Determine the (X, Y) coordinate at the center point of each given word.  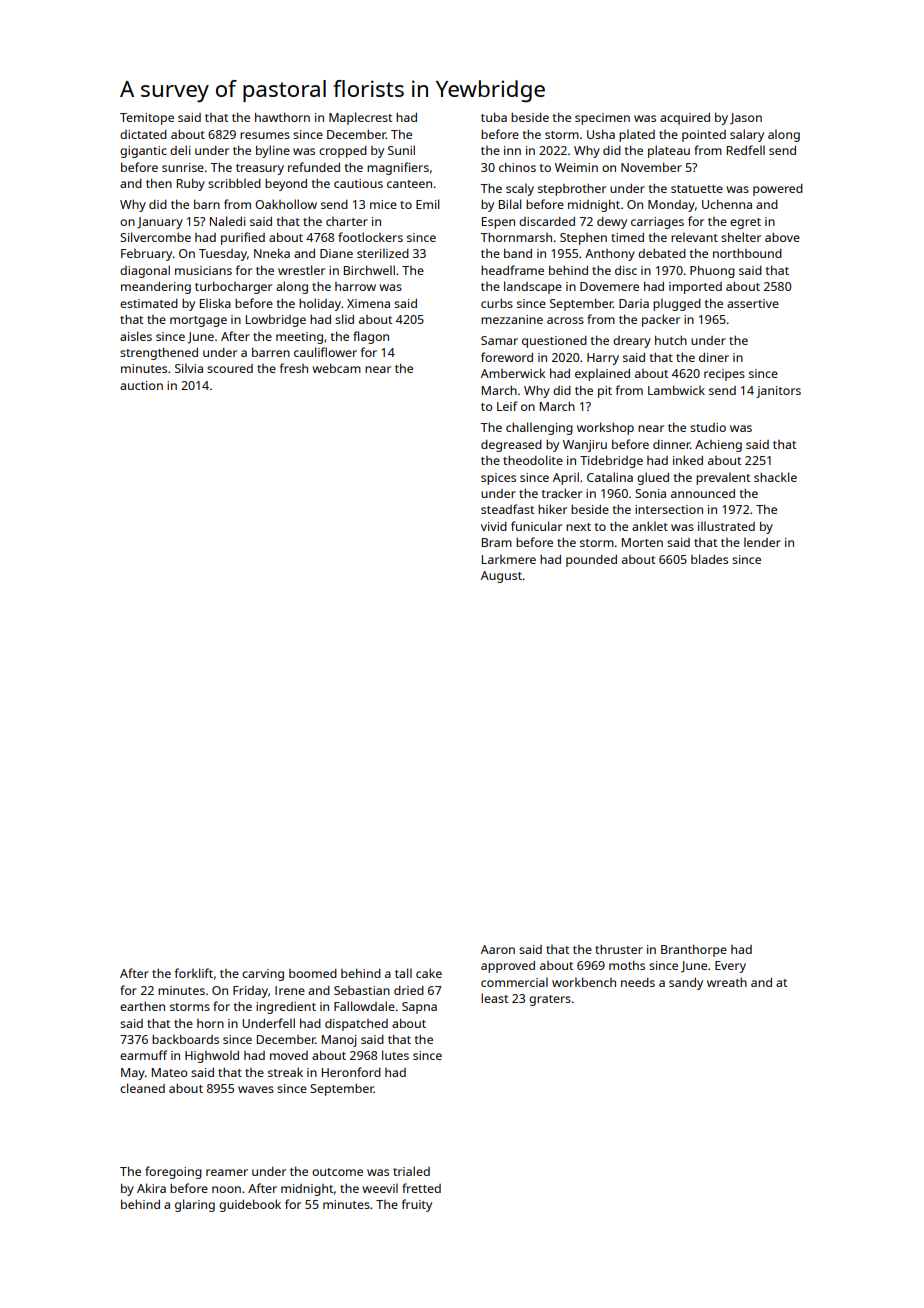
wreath (727, 982)
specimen (602, 119)
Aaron (498, 949)
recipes (724, 375)
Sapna (419, 1008)
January (160, 223)
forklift (194, 973)
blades (709, 559)
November (651, 167)
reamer (227, 1172)
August (501, 577)
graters (550, 1000)
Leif (507, 406)
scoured (230, 368)
